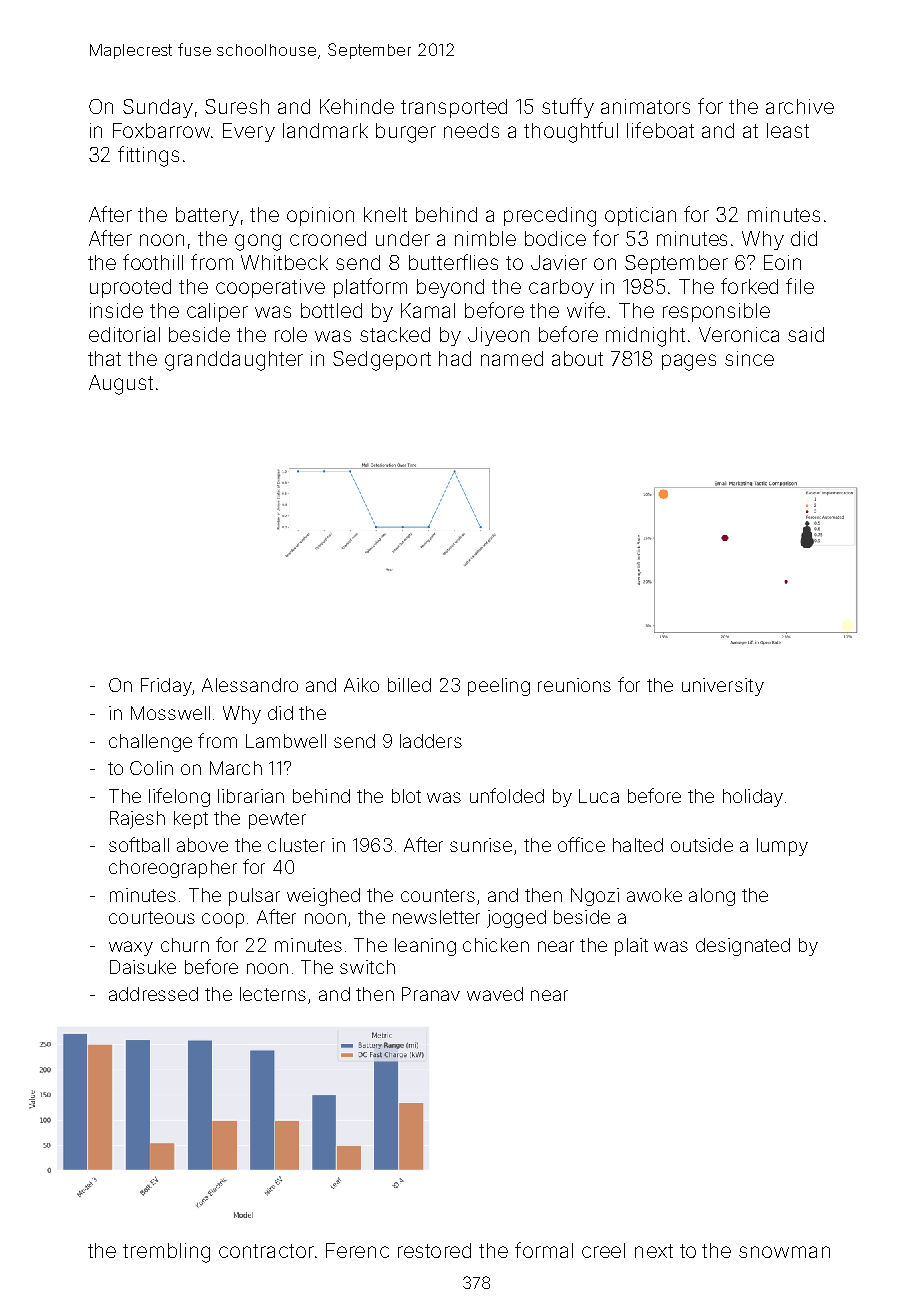 This screenshot has width=924, height=1314. Describe the element at coordinates (454, 108) in the screenshot. I see `transported` at that location.
